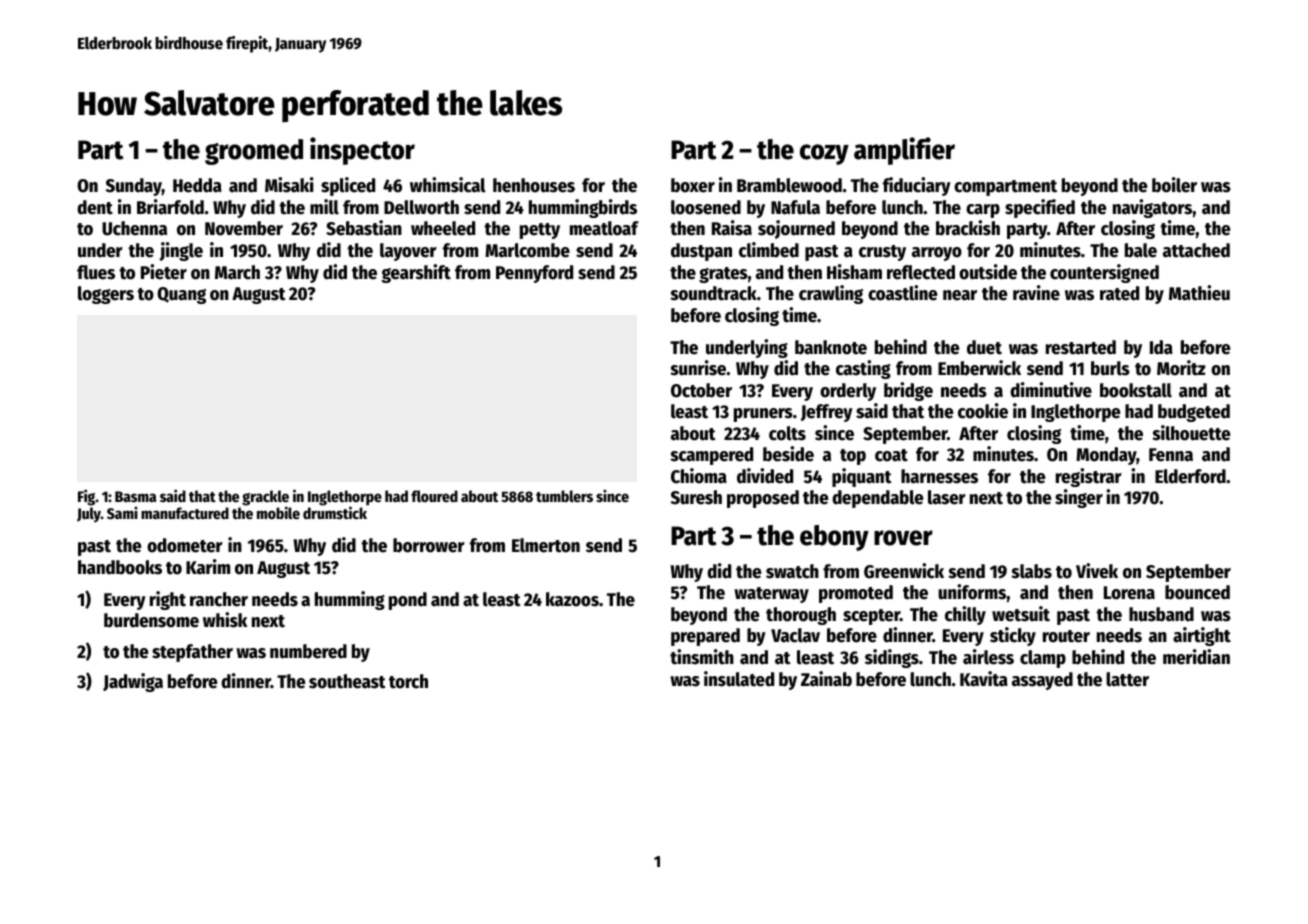 This screenshot has width=1308, height=924. I want to click on registrar, so click(1089, 477).
